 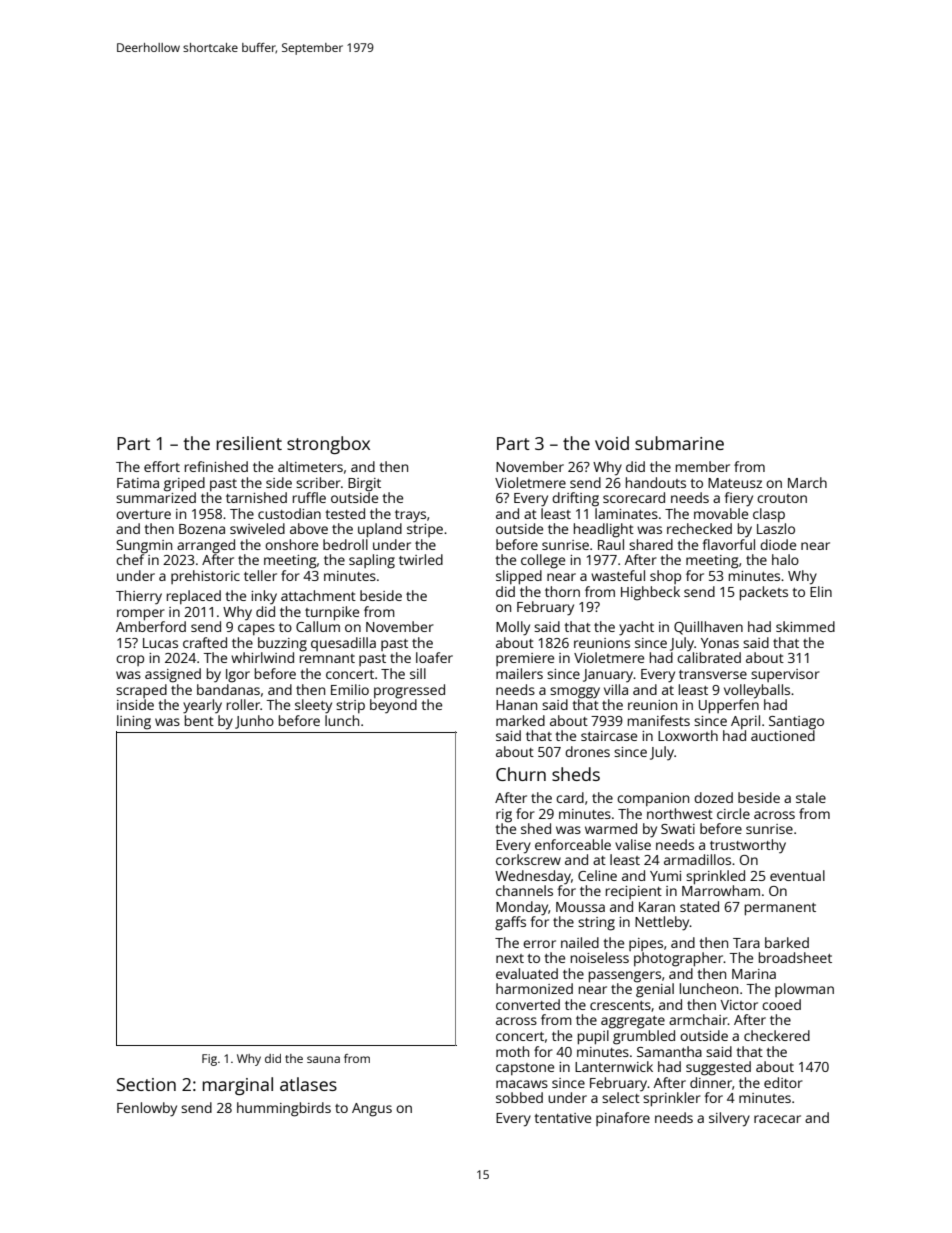 I want to click on volleyballs, so click(x=757, y=691).
